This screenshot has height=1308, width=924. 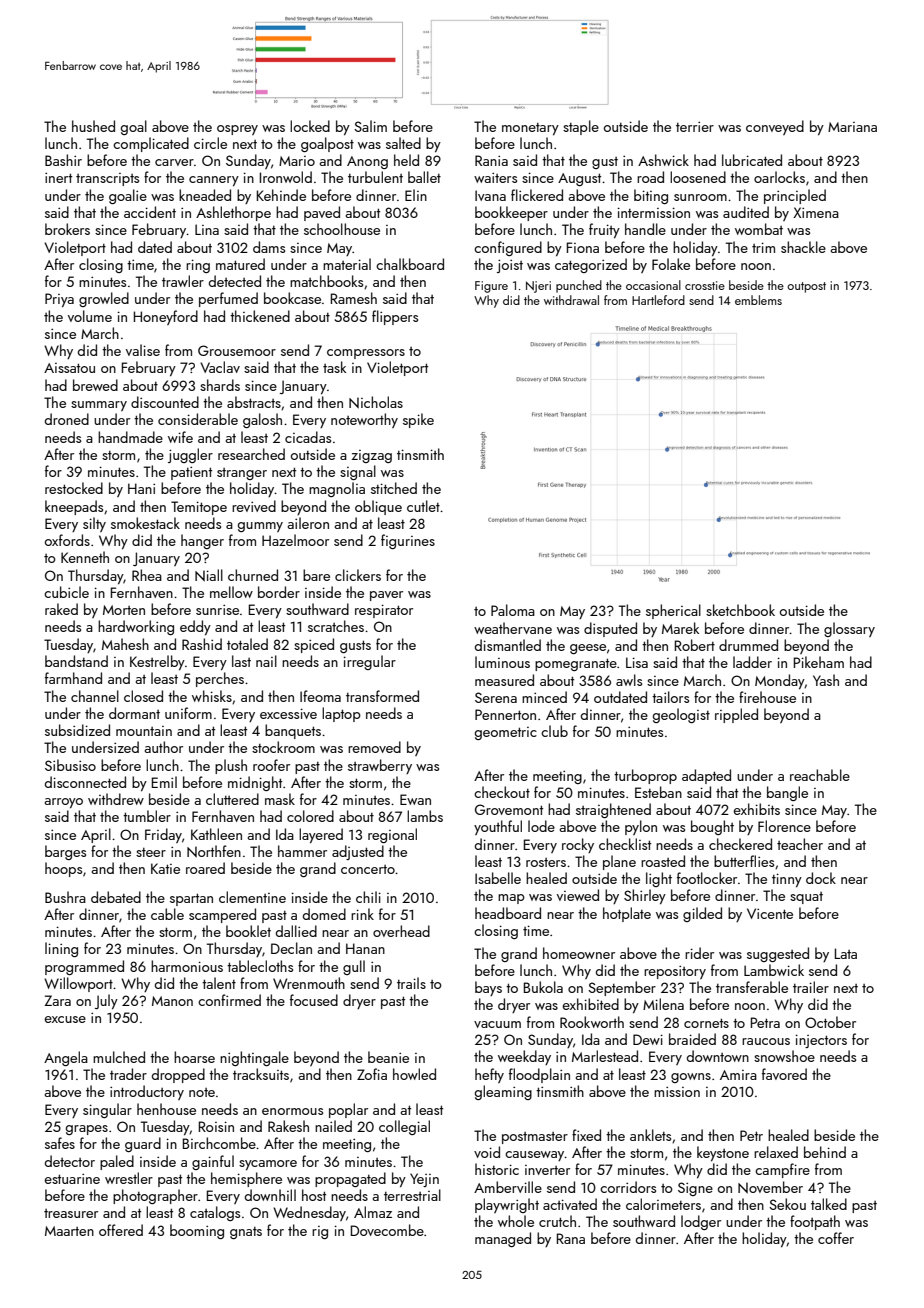 What do you see at coordinates (57, 1000) in the screenshot?
I see `Zara` at bounding box center [57, 1000].
